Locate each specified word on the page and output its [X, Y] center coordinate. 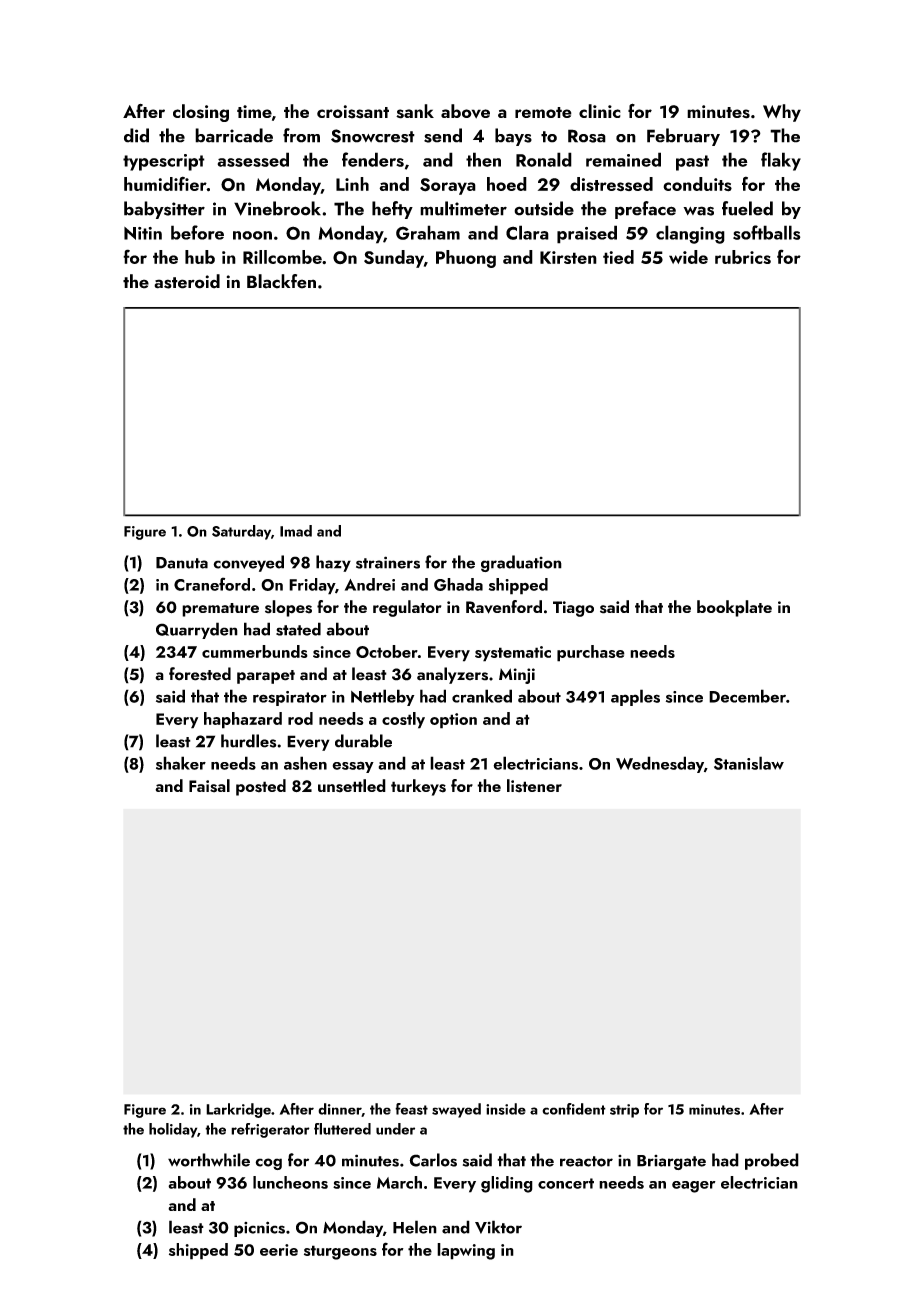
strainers [388, 562]
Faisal [209, 786]
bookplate [734, 608]
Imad [296, 531]
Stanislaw [749, 763]
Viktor [498, 1227]
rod [300, 718]
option [453, 721]
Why [782, 113]
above [465, 111]
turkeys [418, 787]
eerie [279, 1250]
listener [534, 786]
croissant [353, 112]
